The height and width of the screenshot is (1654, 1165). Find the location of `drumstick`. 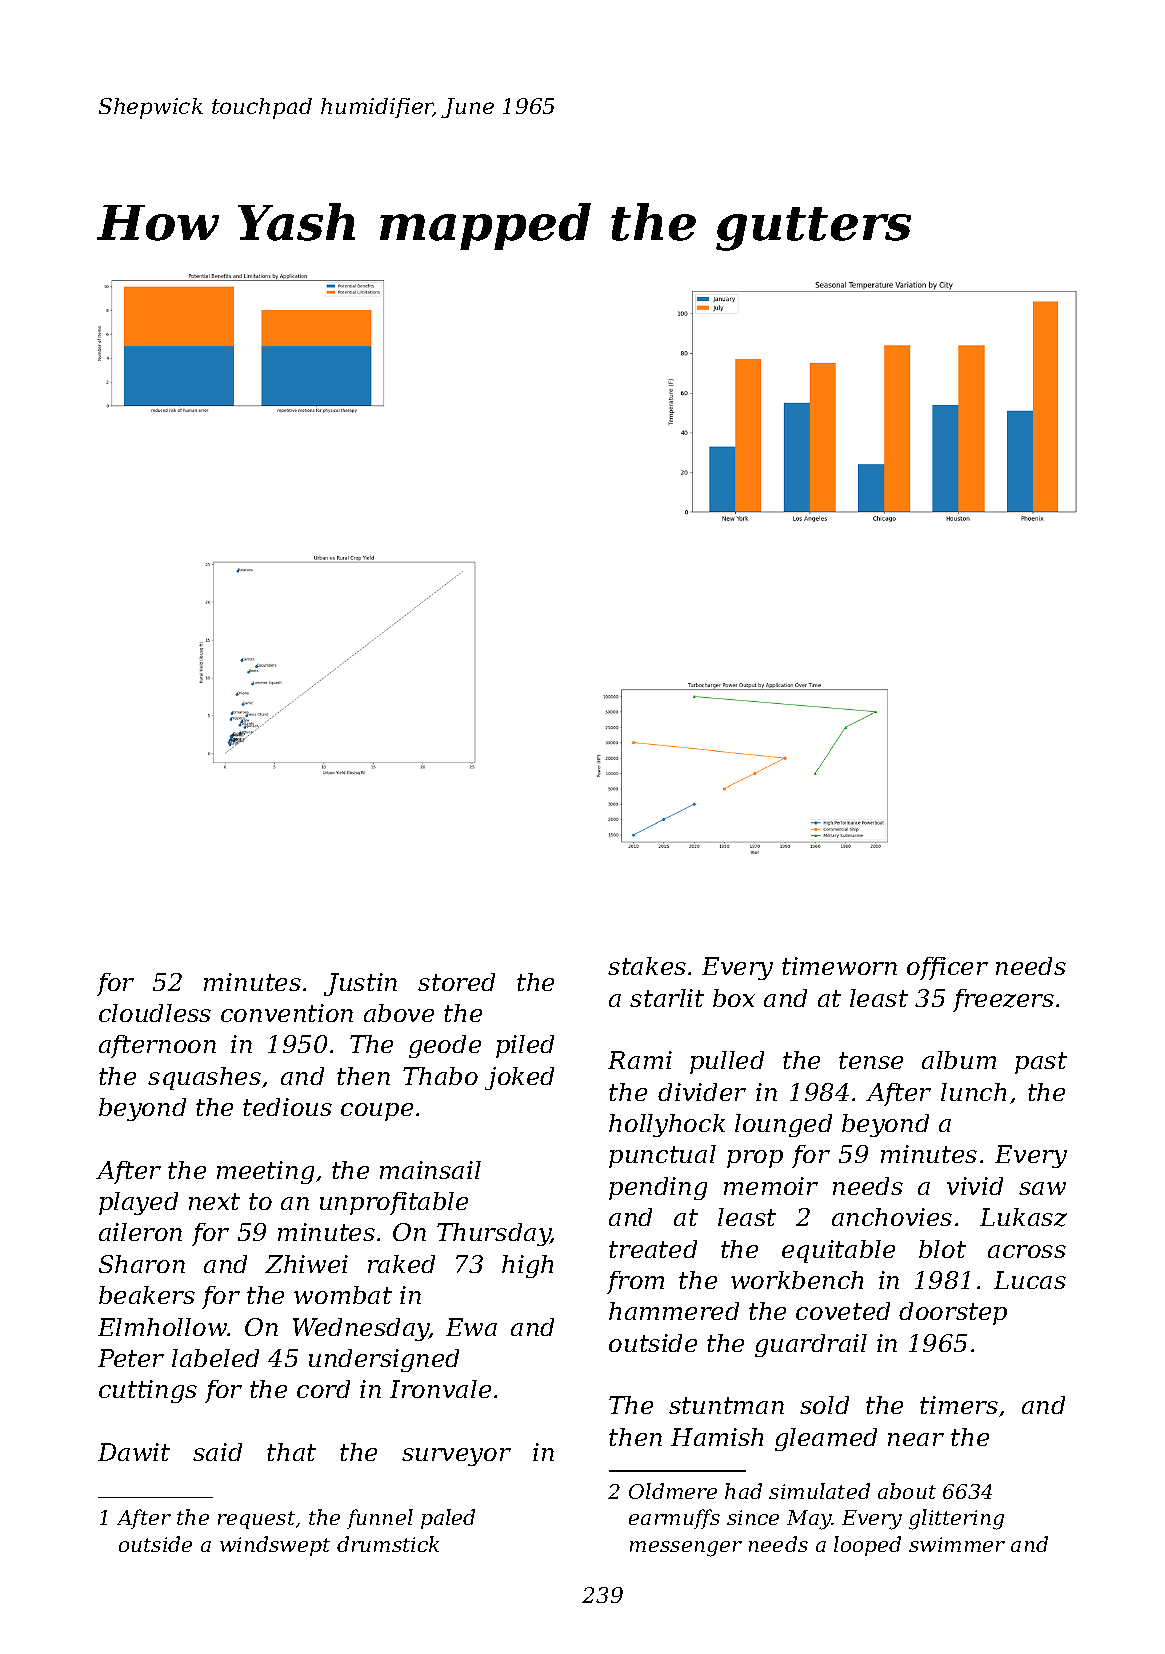

drumstick is located at coordinates (388, 1544).
